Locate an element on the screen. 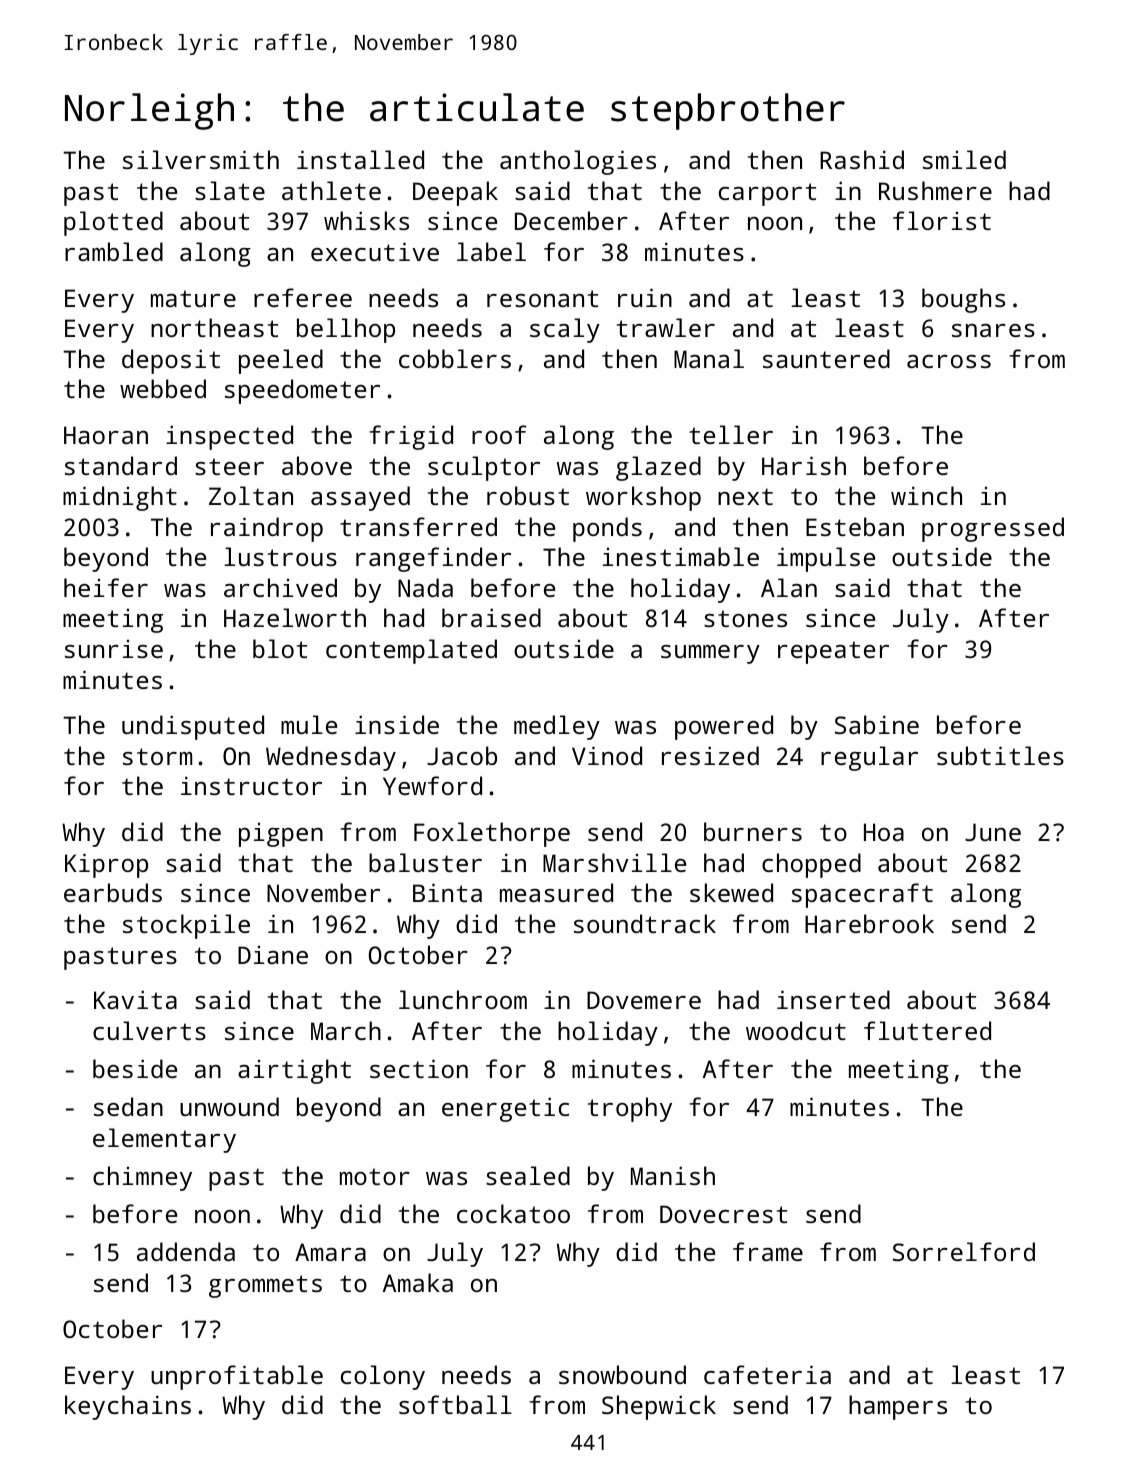 The width and height of the screenshot is (1141, 1477). scaly is located at coordinates (565, 330).
